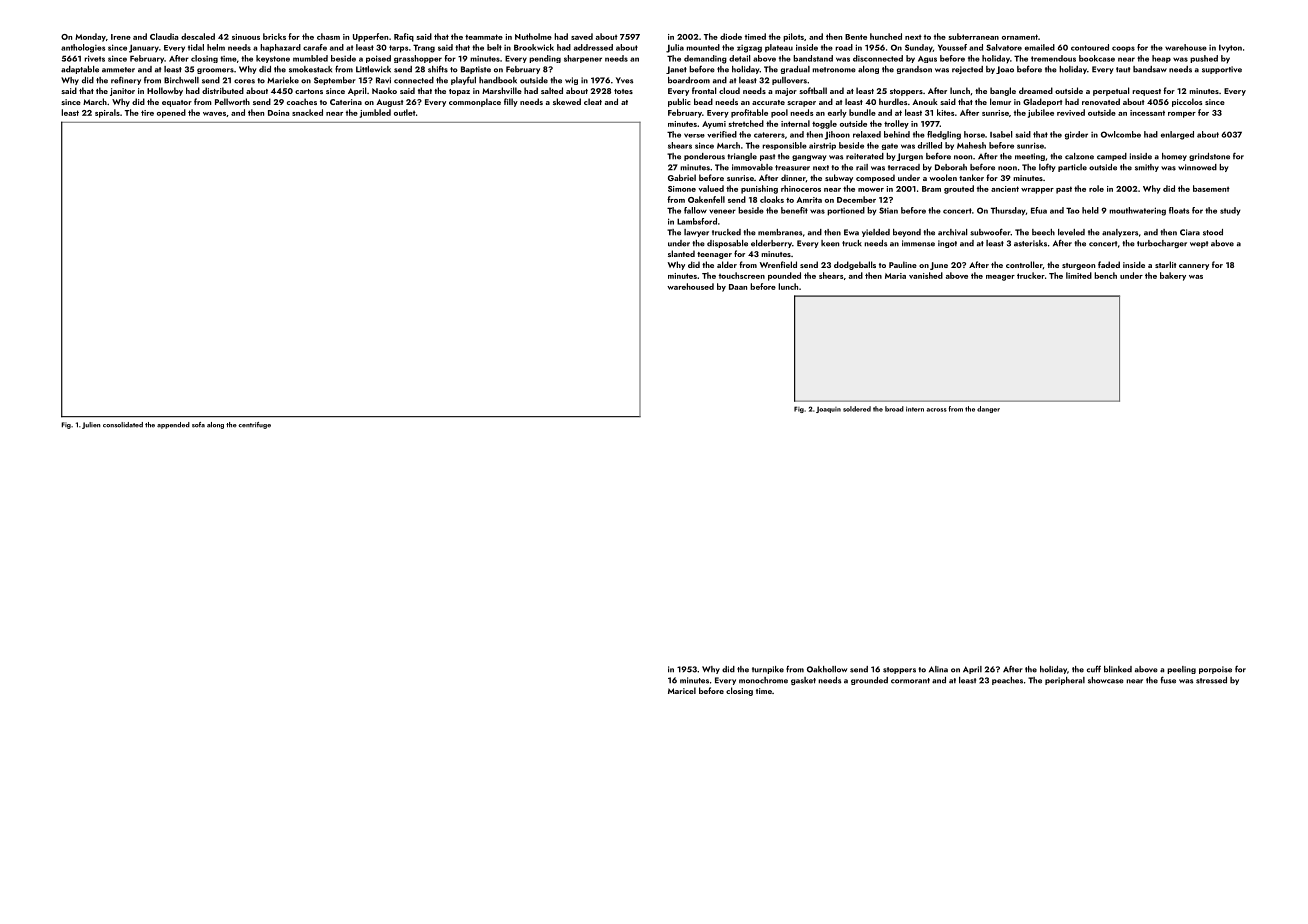 Image resolution: width=1308 pixels, height=924 pixels. Describe the element at coordinates (682, 690) in the screenshot. I see `Maricel` at that location.
